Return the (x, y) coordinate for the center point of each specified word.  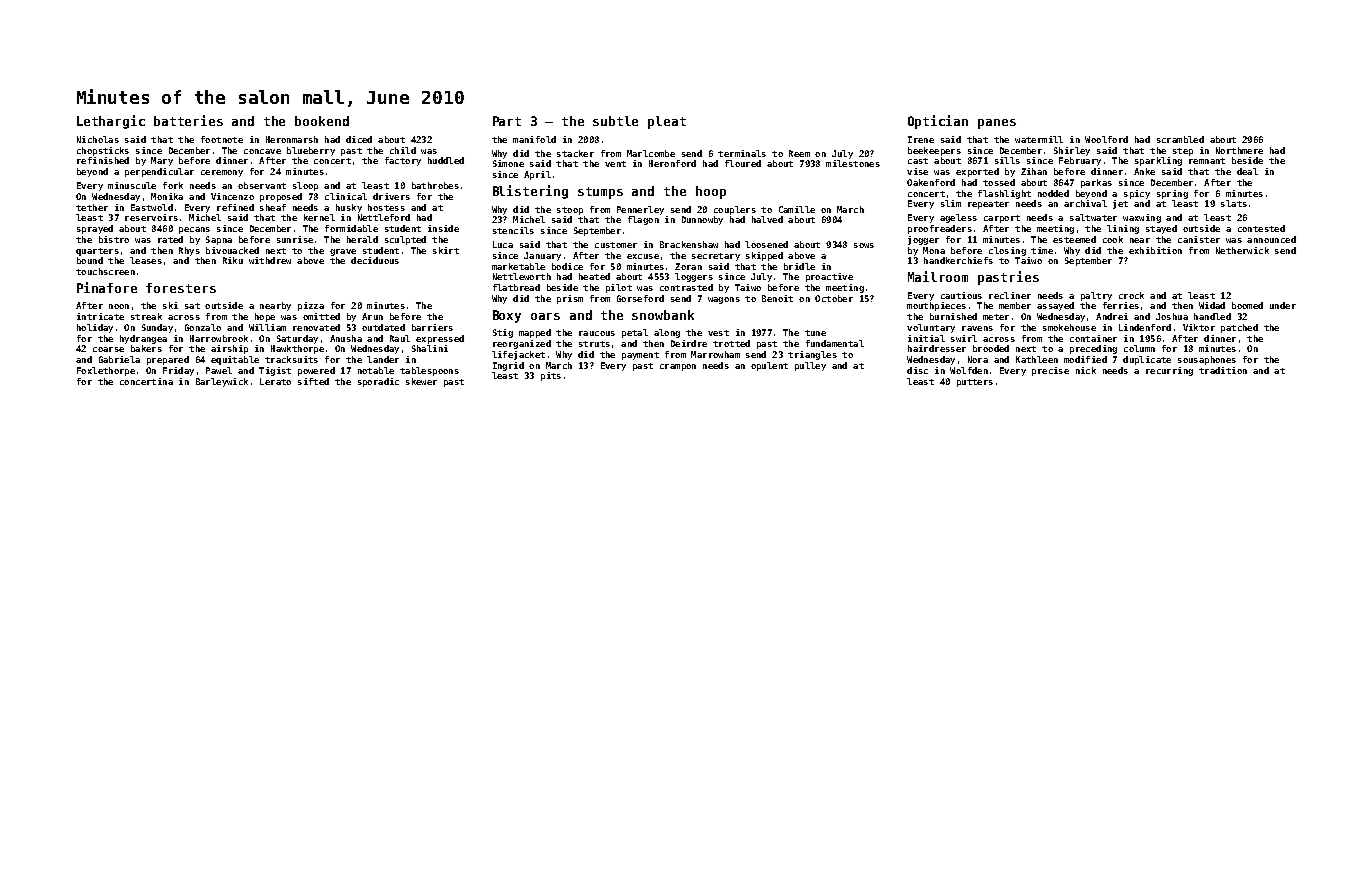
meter (996, 317)
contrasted (686, 287)
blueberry (311, 151)
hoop (711, 192)
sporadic (378, 382)
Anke (1144, 171)
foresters (181, 288)
